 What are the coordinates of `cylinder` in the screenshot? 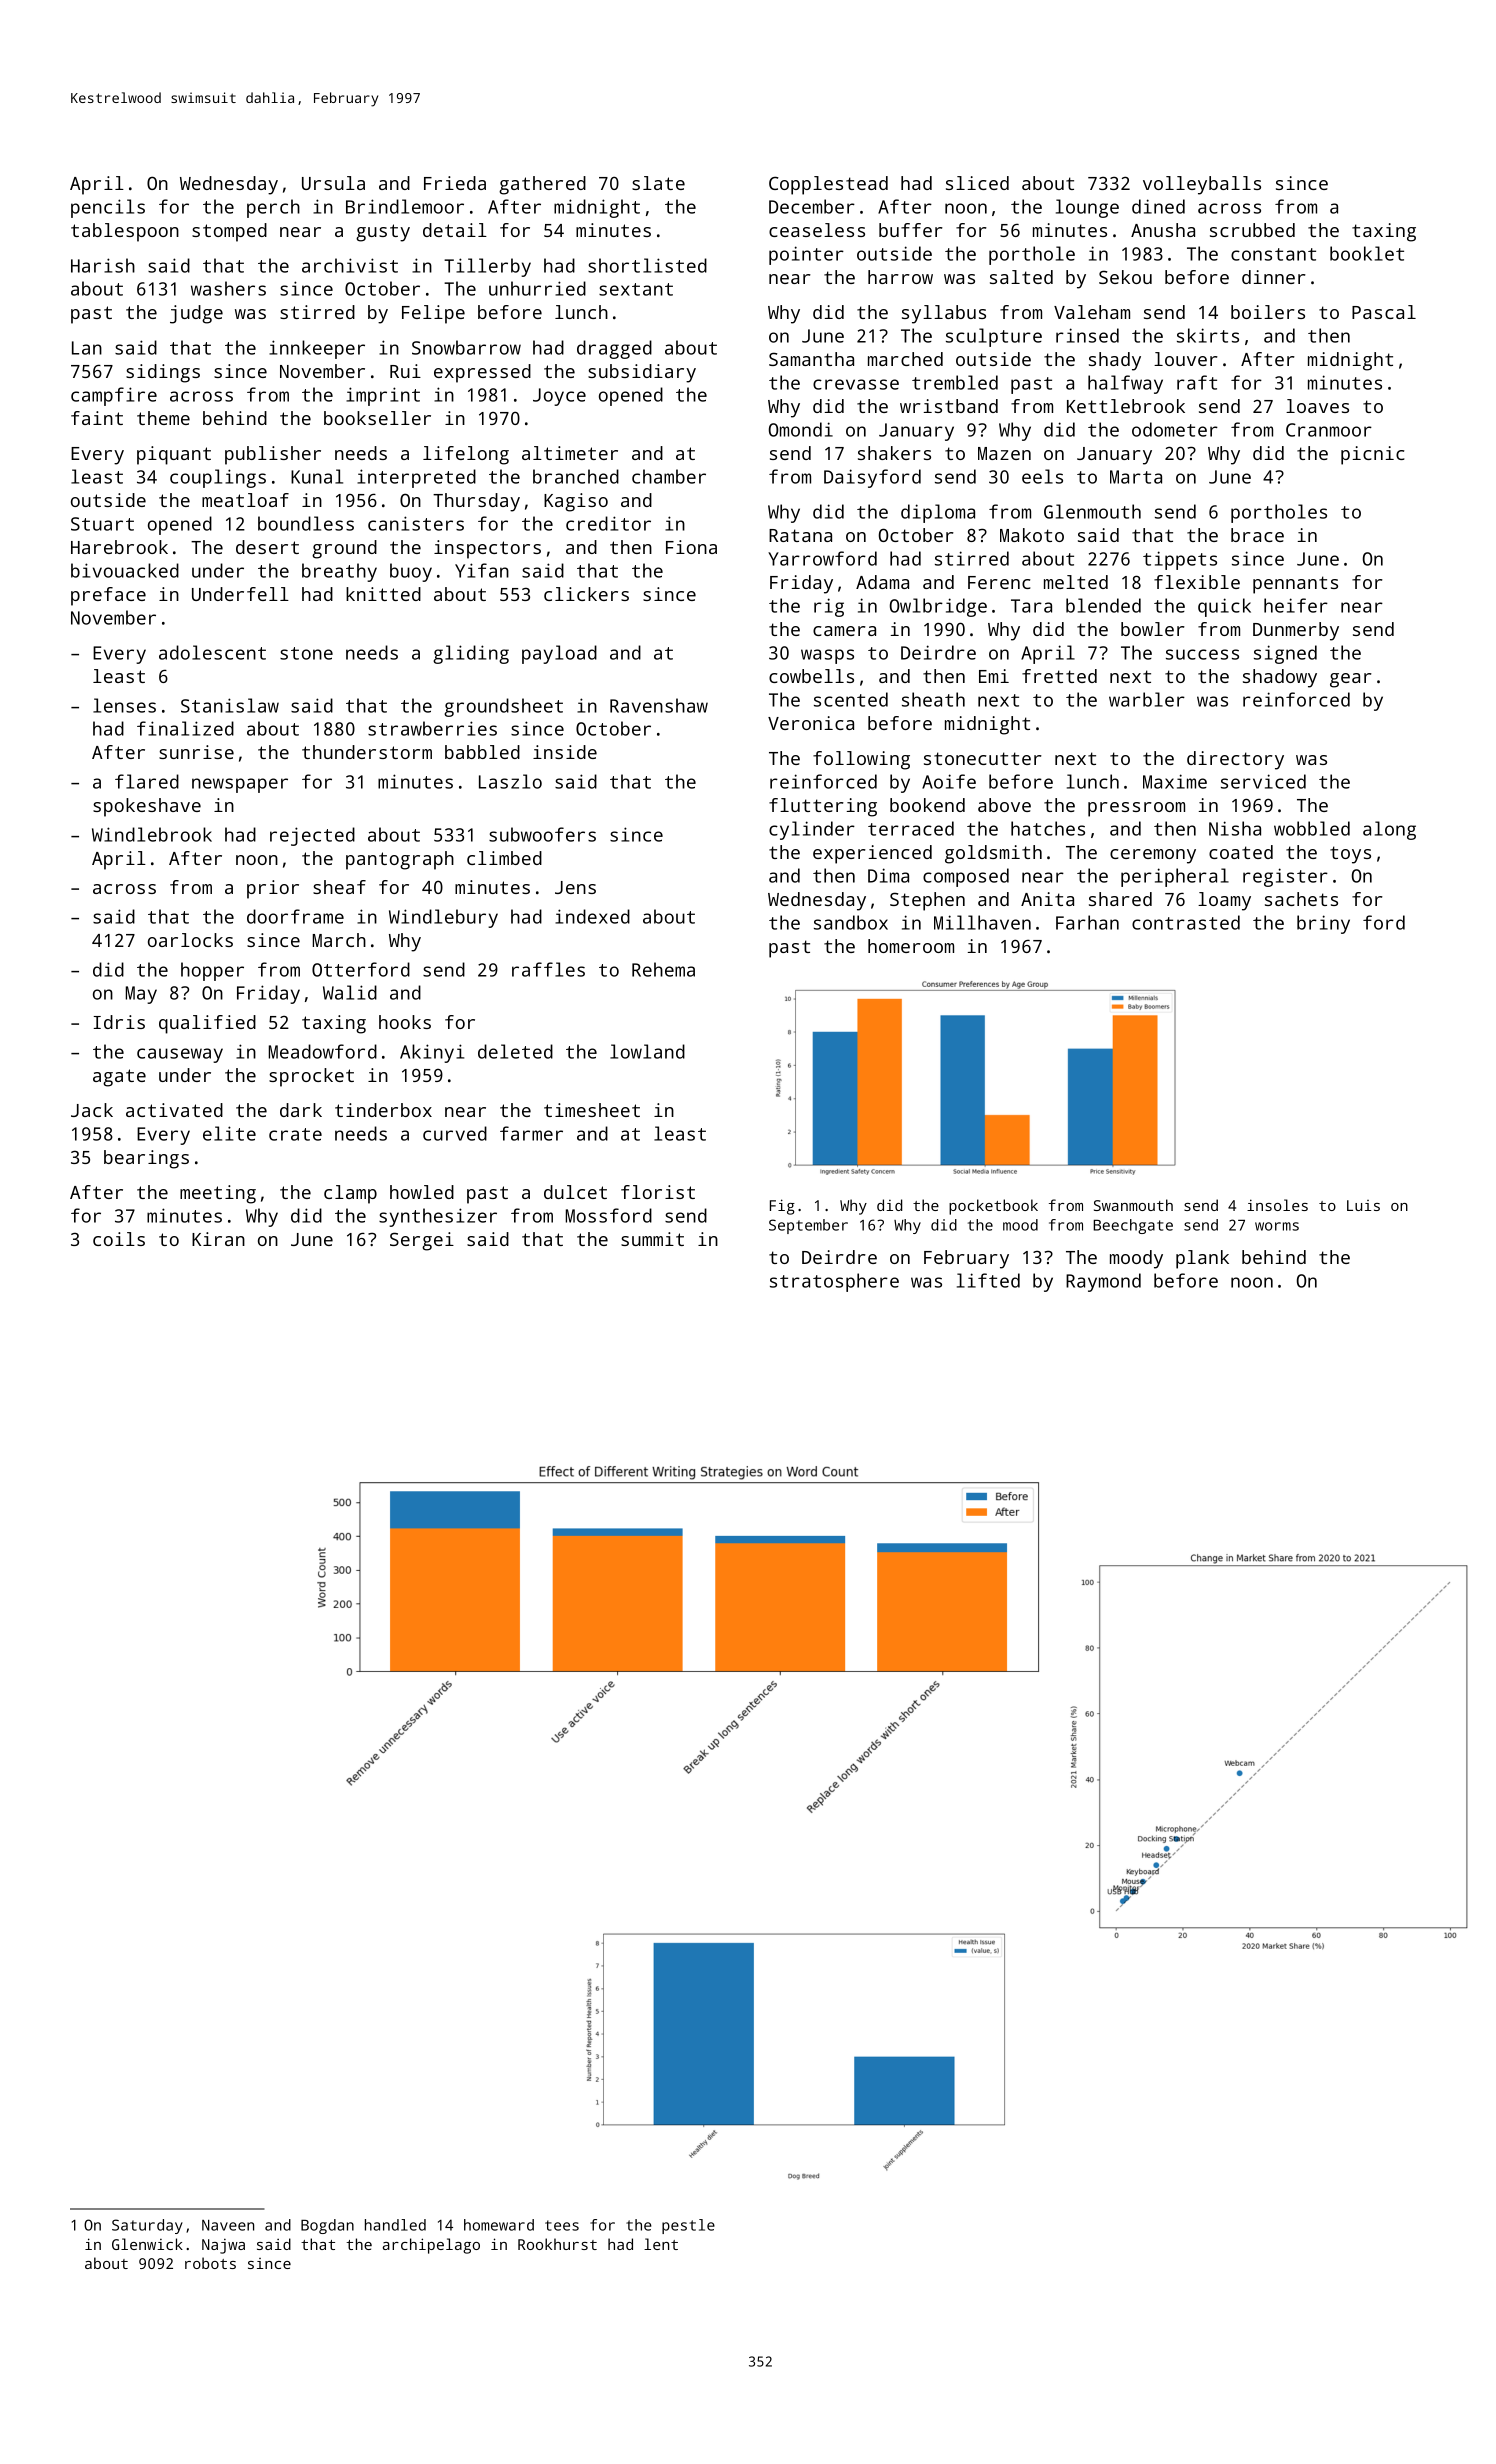 It's located at (812, 830).
